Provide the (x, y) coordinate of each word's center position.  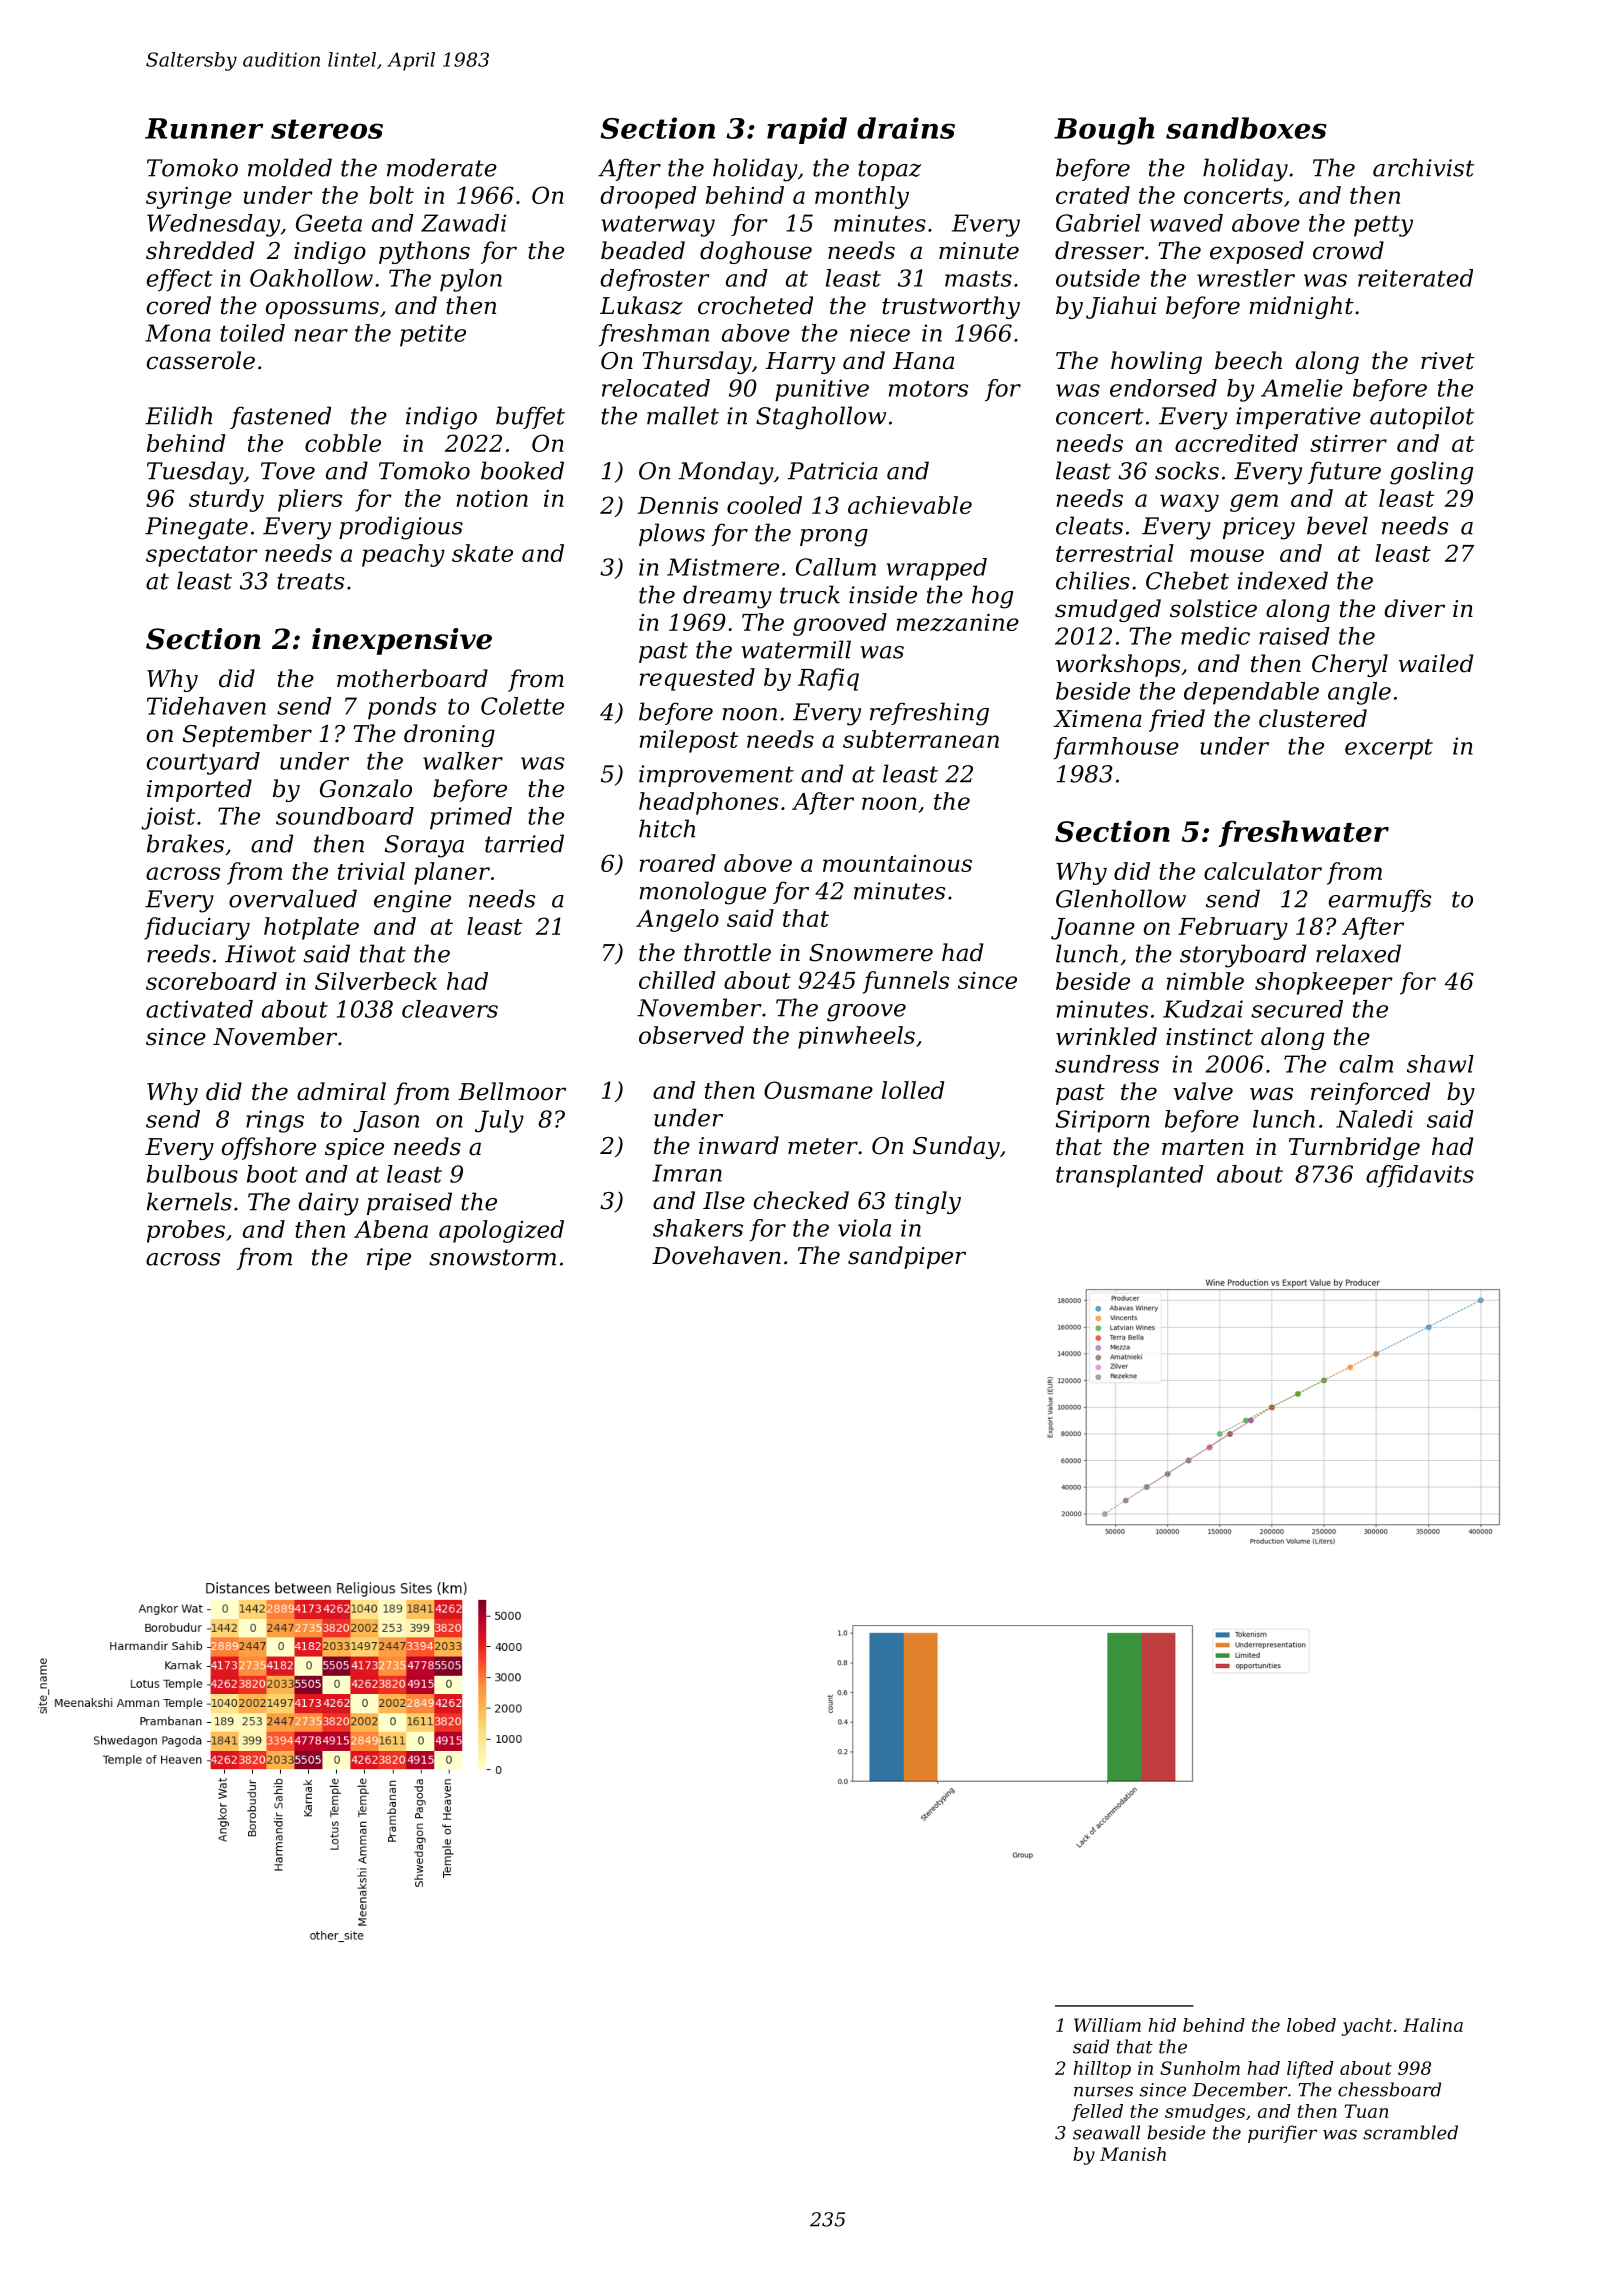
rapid (807, 130)
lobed (1311, 2025)
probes (186, 1231)
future (1344, 472)
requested (697, 679)
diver (1414, 608)
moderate (442, 167)
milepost (689, 741)
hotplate (311, 928)
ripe (389, 1259)
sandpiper (907, 1257)
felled (1097, 2113)
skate (482, 553)
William (1107, 2025)
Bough (1104, 131)
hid (1162, 2025)
